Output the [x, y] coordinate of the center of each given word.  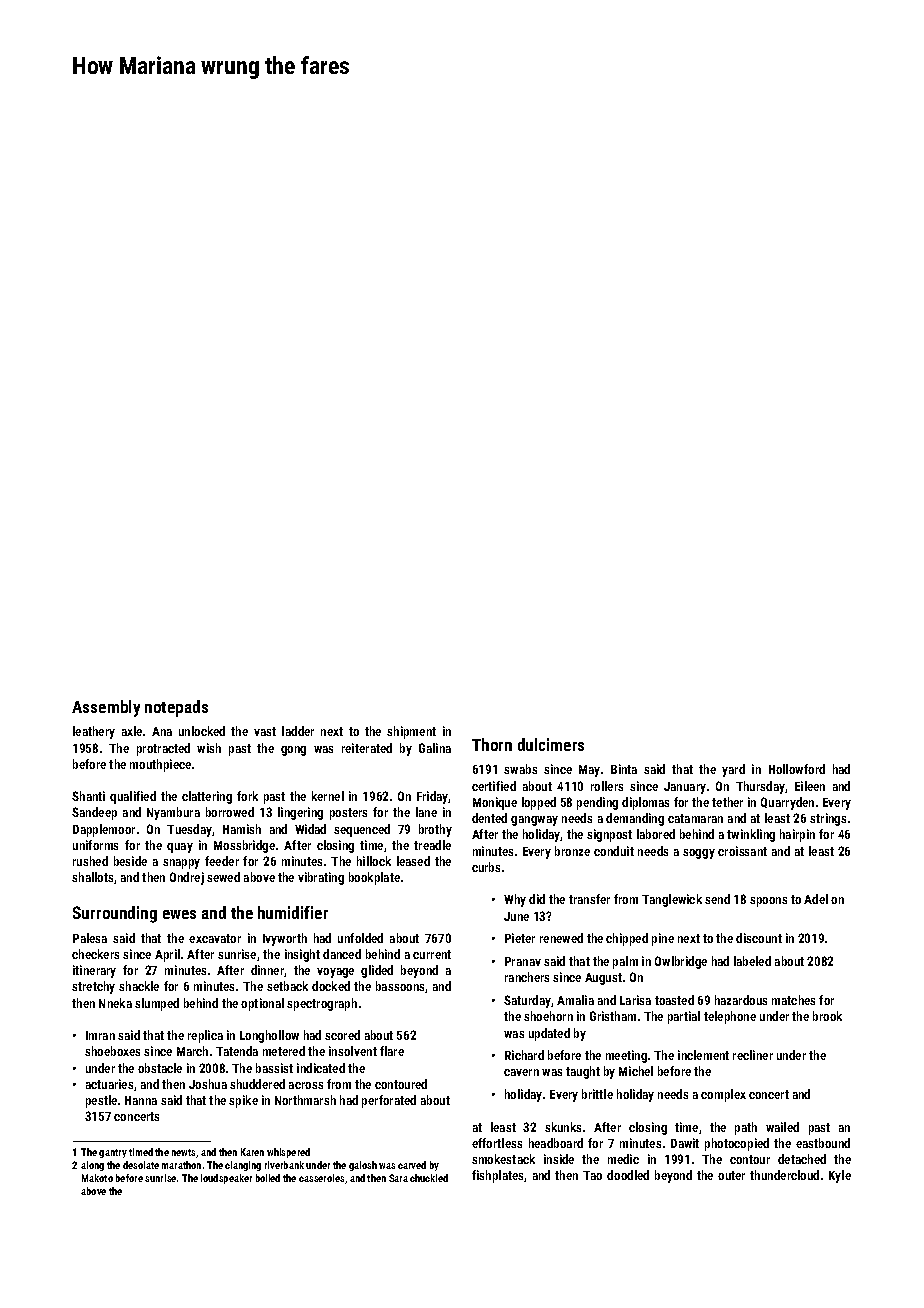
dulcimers [551, 744]
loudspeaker [226, 1179]
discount [759, 938]
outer [731, 1175]
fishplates [497, 1176]
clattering [207, 797]
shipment [411, 732]
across [306, 1085]
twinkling [751, 835]
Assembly [106, 708]
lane [426, 812]
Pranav [523, 961]
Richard [524, 1055]
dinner [268, 971]
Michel [636, 1071]
